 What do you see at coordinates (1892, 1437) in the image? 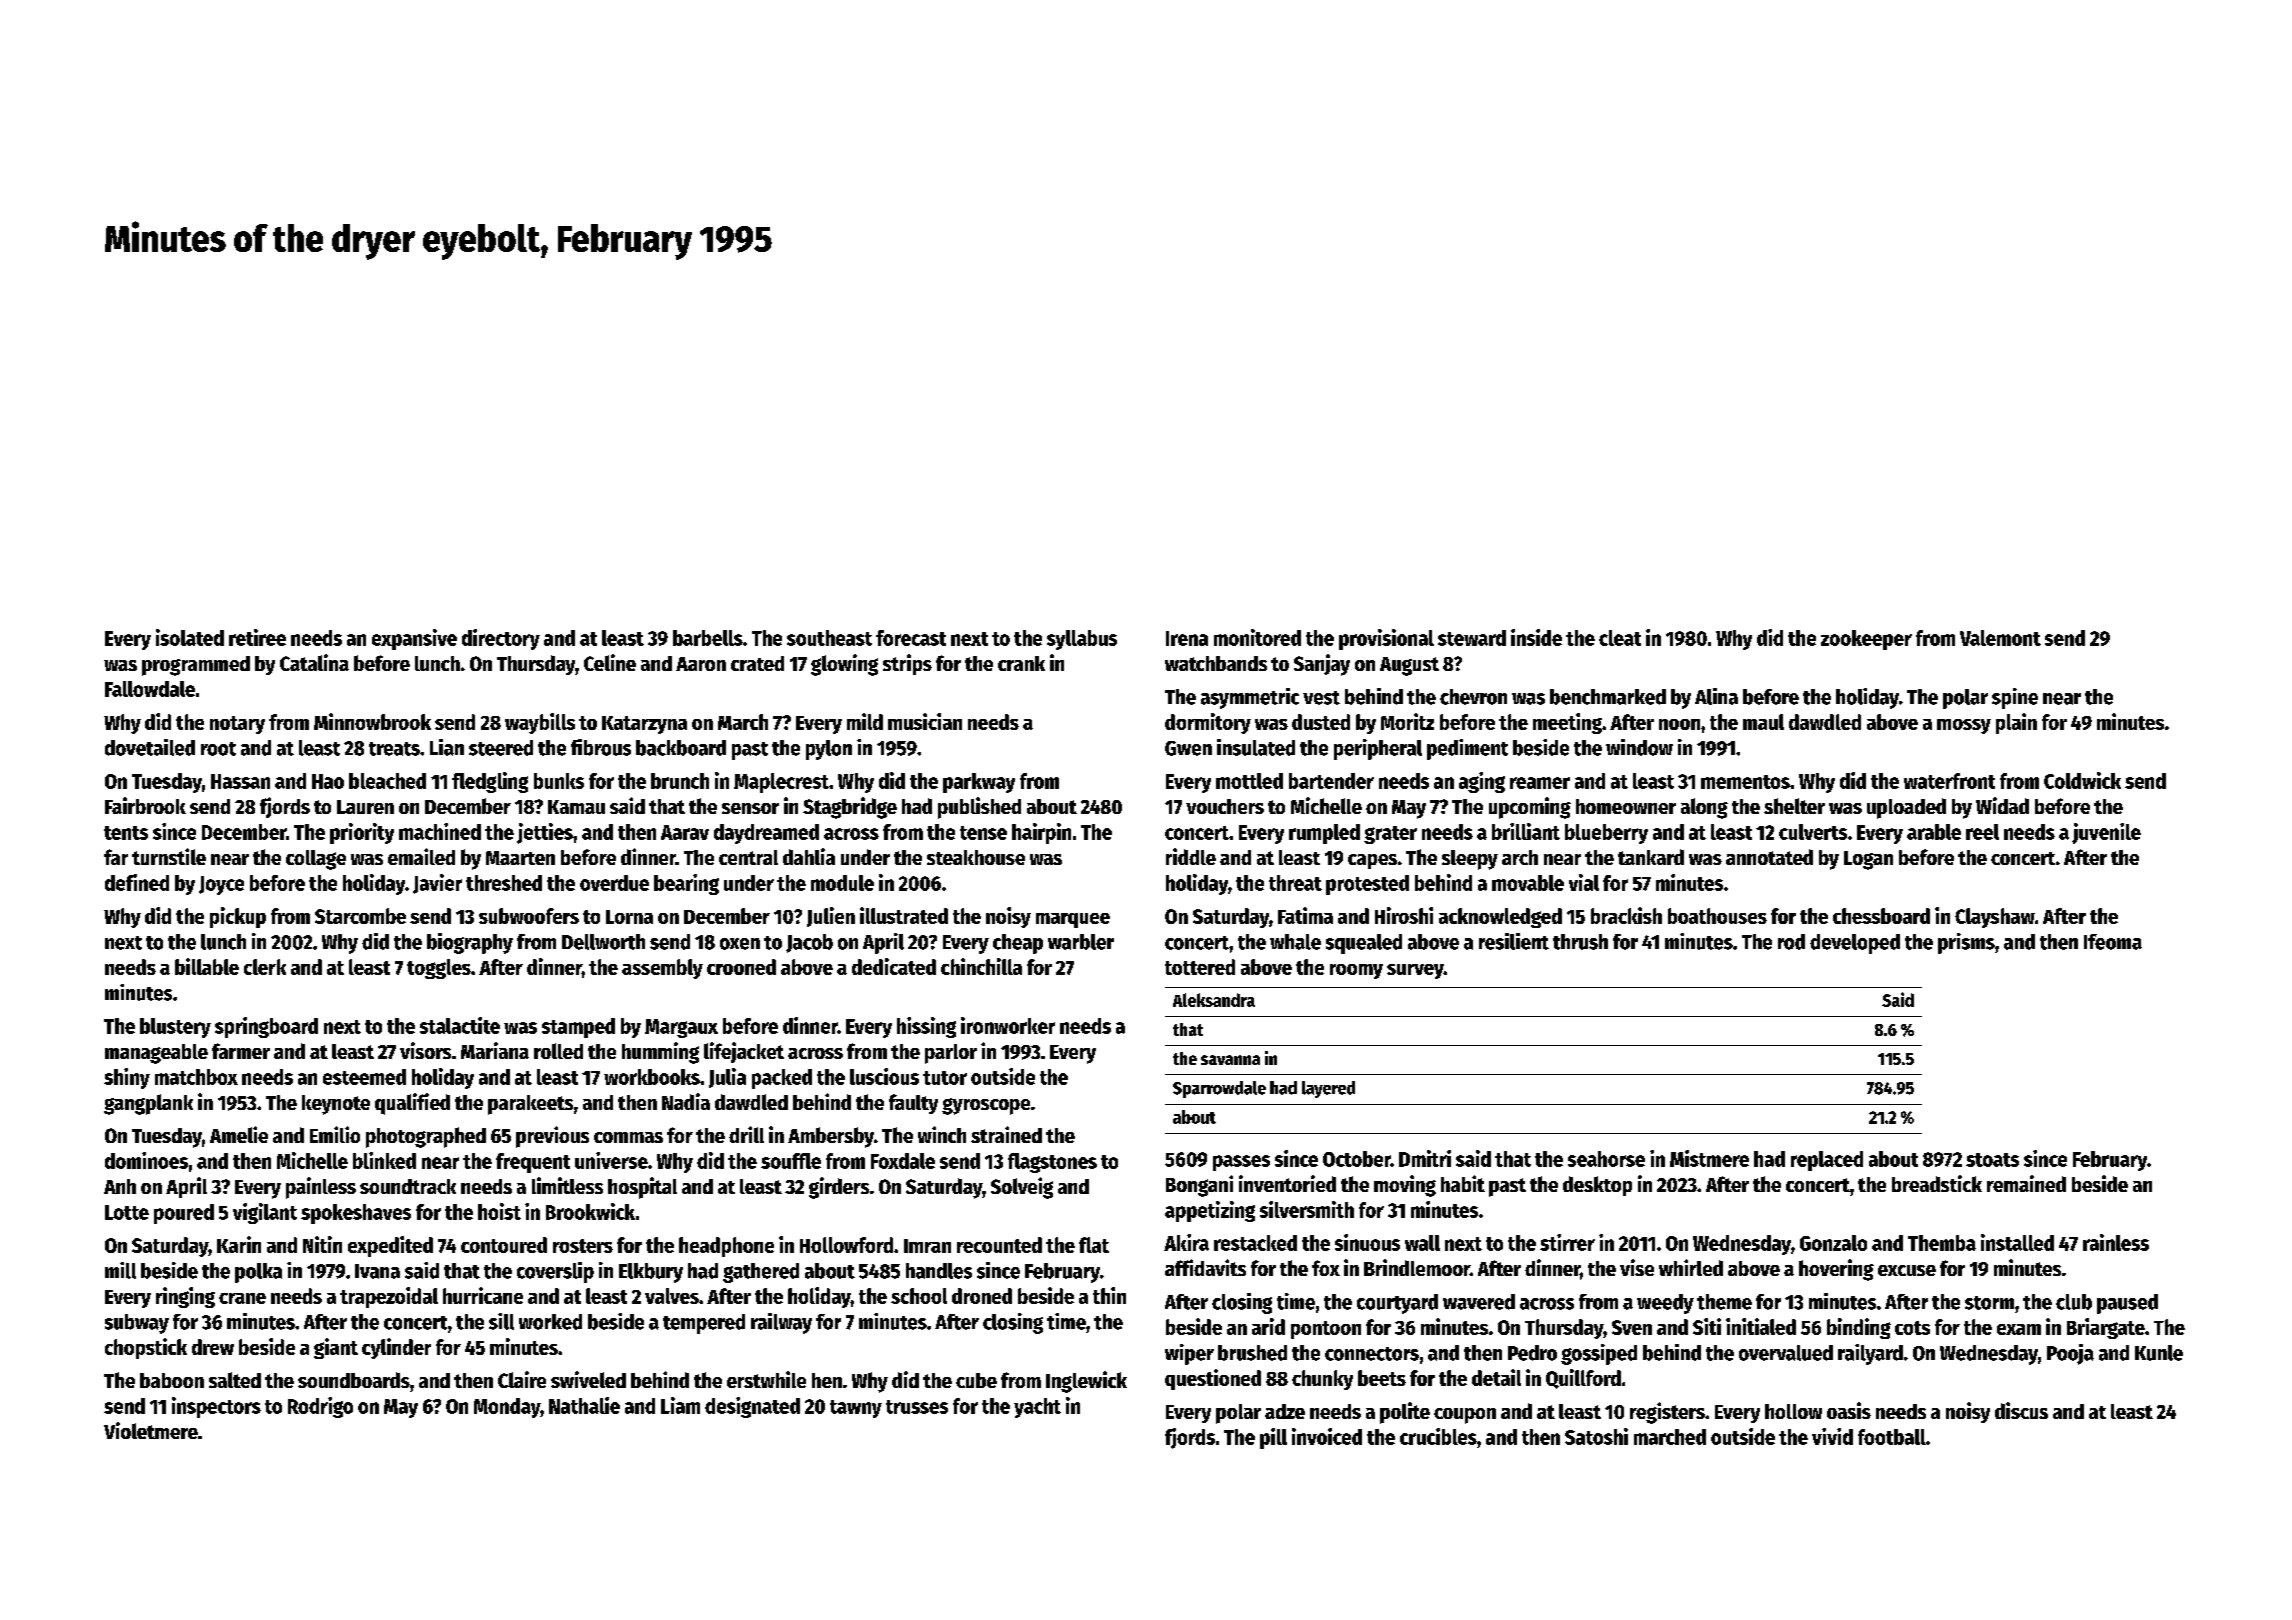
I see `football` at bounding box center [1892, 1437].
